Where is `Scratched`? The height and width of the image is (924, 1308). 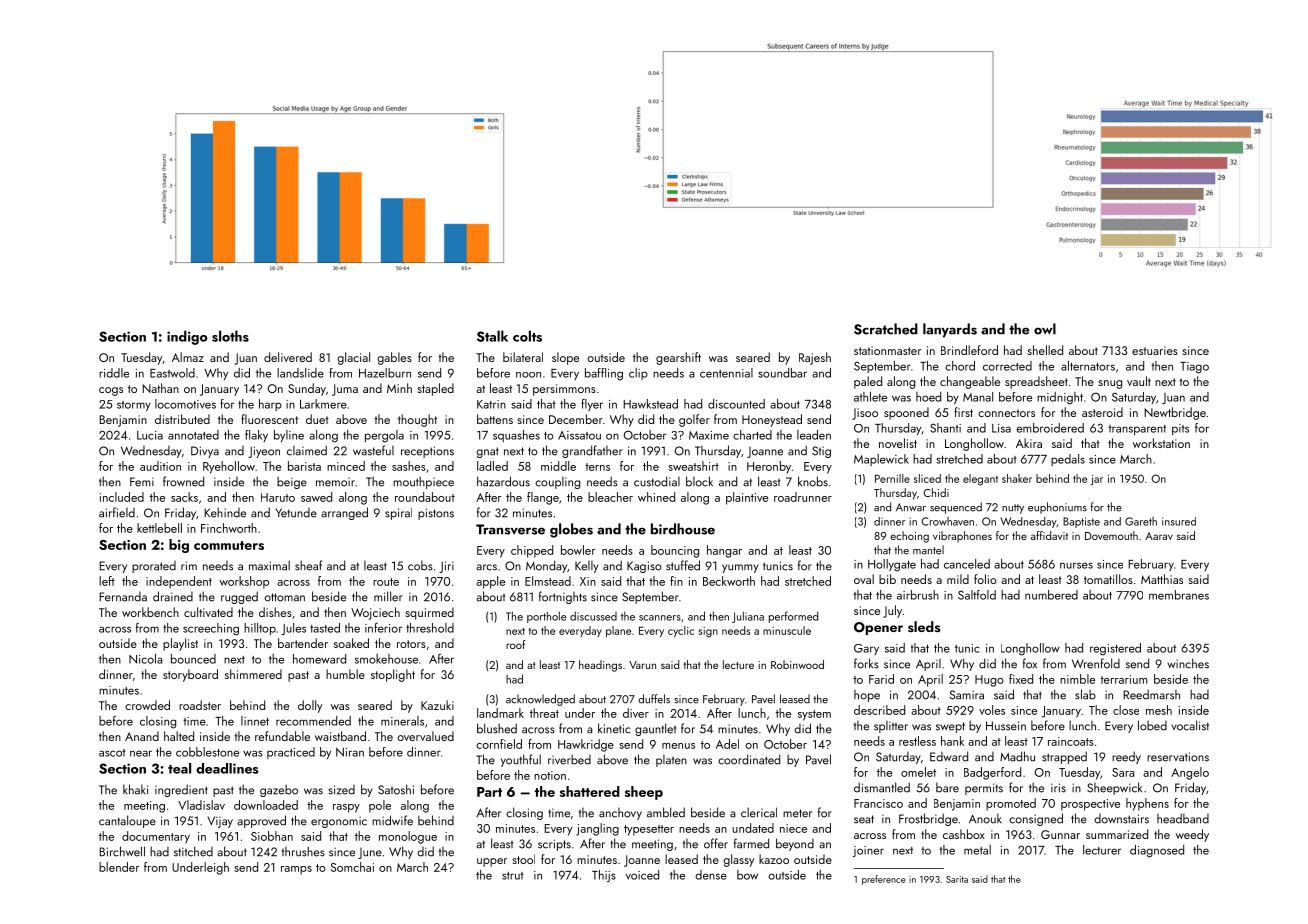
Scratched is located at coordinates (886, 329).
